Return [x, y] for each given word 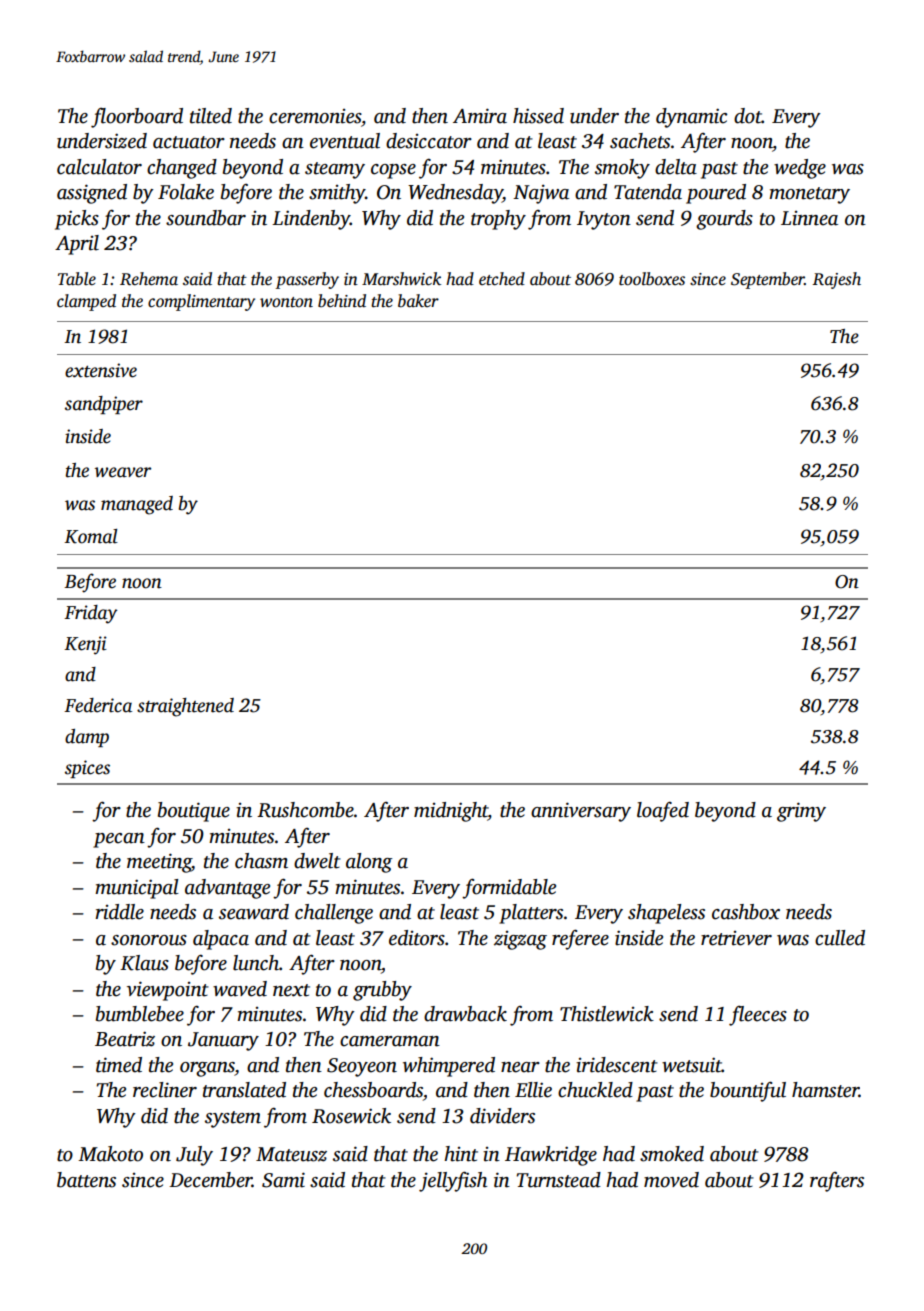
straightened [185, 707]
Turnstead [559, 1180]
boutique [194, 812]
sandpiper [104, 405]
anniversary [581, 812]
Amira [480, 116]
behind [342, 301]
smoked [672, 1154]
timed [119, 1065]
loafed [663, 811]
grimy [801, 812]
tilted [211, 116]
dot [748, 116]
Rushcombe [305, 810]
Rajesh [836, 280]
